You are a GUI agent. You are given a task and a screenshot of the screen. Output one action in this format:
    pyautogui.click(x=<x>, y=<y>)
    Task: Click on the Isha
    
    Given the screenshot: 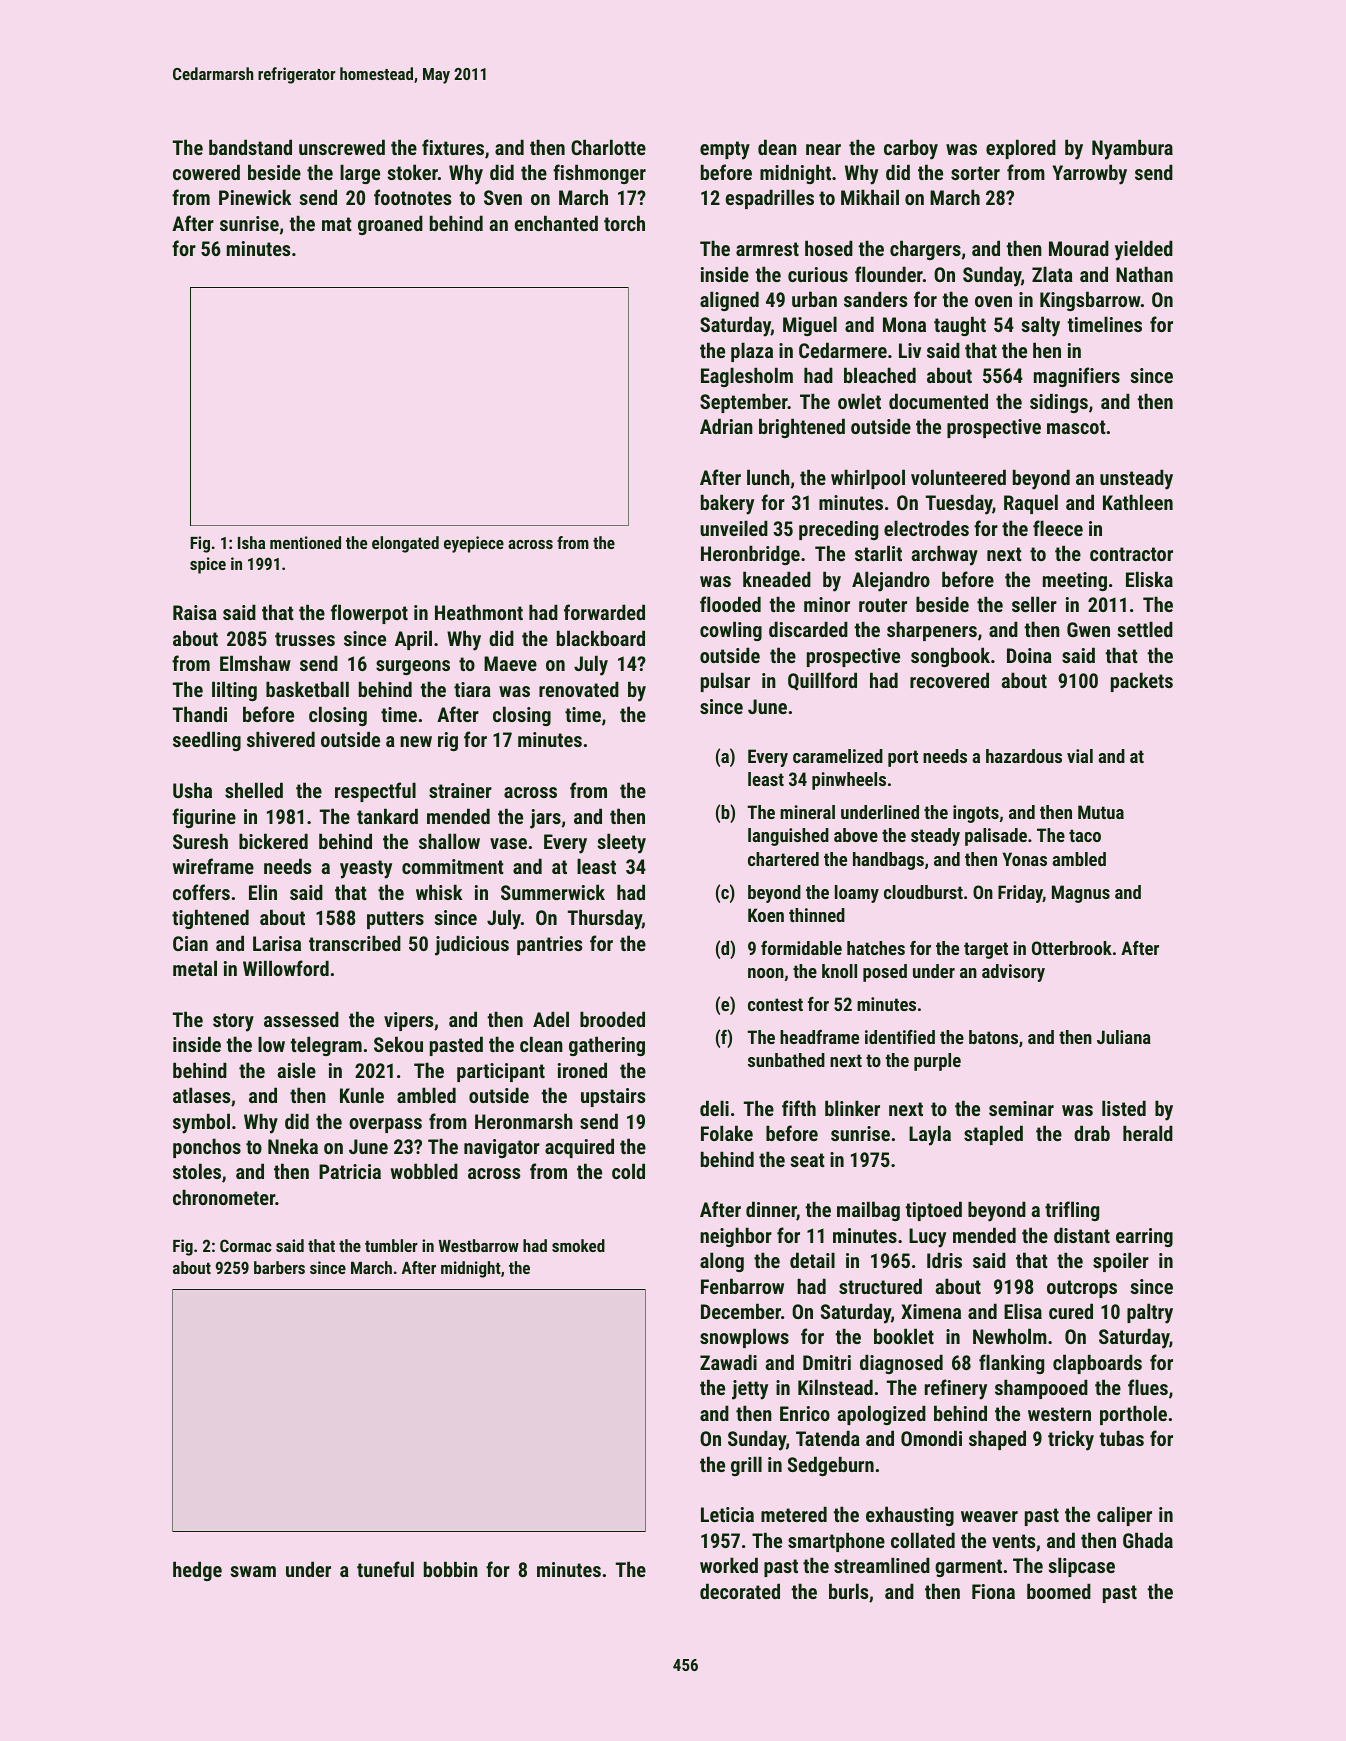 What is the action you would take?
    pyautogui.click(x=251, y=542)
